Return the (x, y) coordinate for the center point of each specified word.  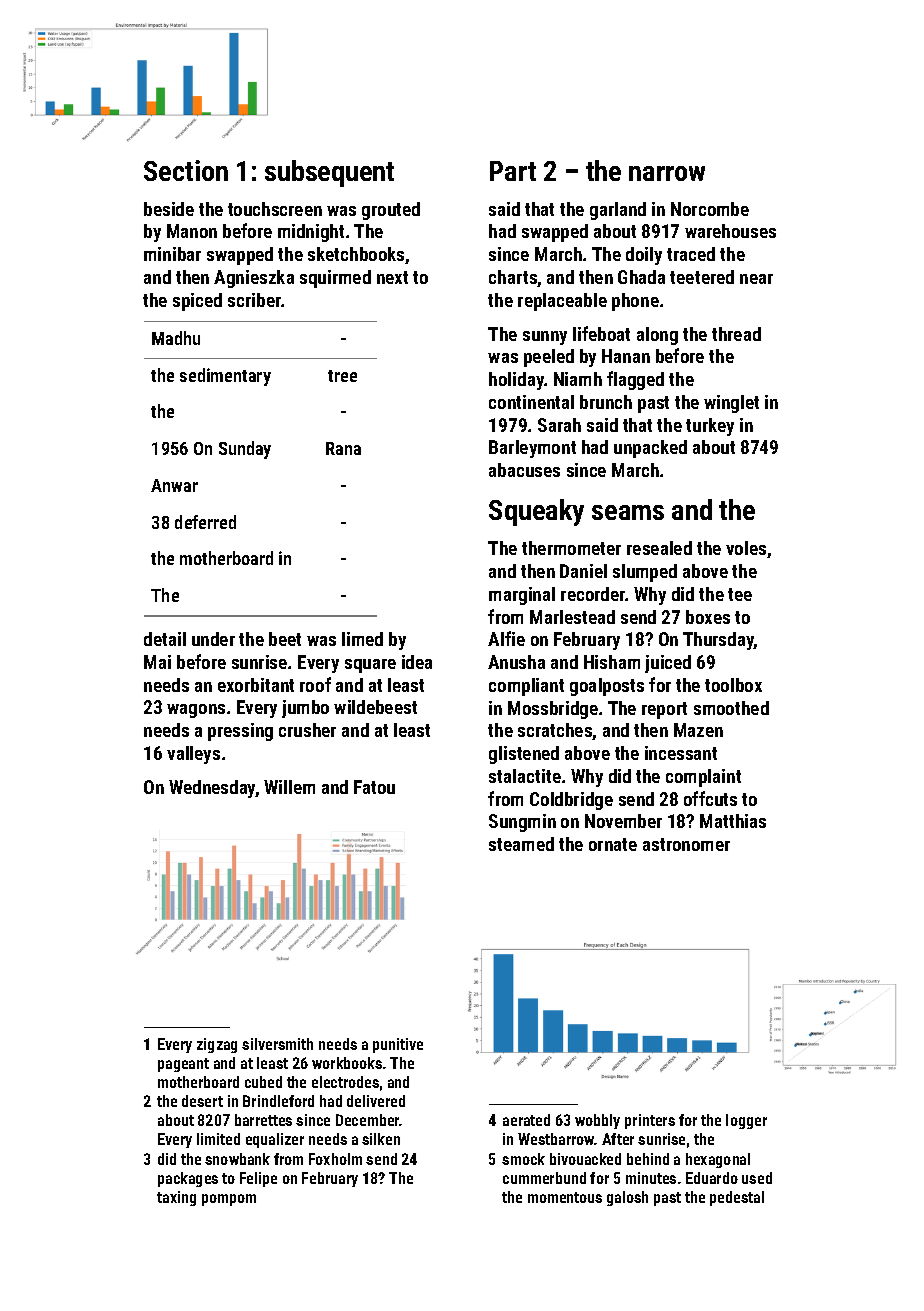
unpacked (650, 449)
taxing (176, 1198)
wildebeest (375, 707)
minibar (172, 254)
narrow (667, 173)
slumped (645, 573)
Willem (289, 787)
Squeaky (536, 512)
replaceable (562, 302)
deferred (205, 522)
